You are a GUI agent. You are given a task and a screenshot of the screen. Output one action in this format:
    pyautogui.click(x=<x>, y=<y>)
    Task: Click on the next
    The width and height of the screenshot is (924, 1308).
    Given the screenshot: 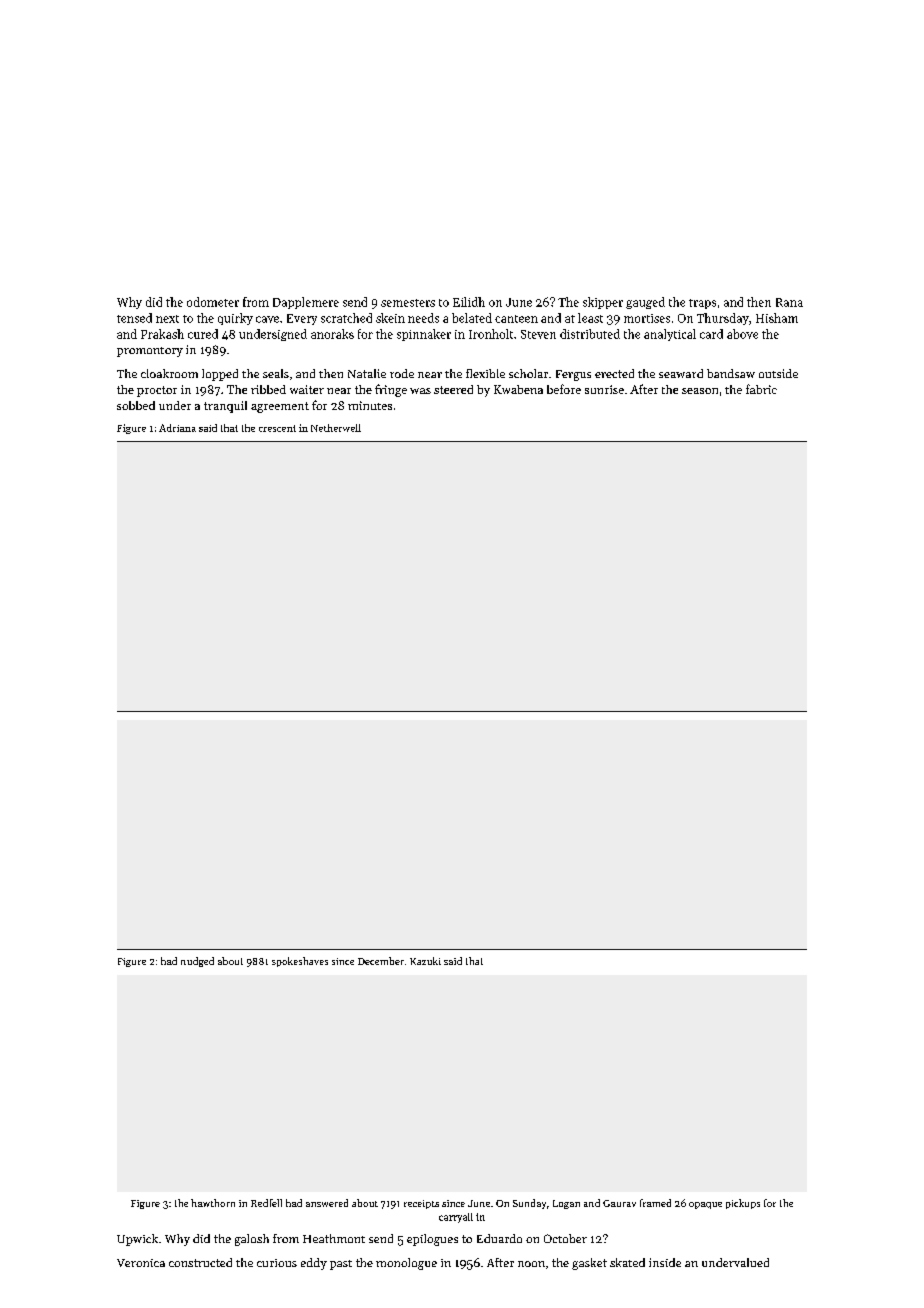 What is the action you would take?
    pyautogui.click(x=167, y=319)
